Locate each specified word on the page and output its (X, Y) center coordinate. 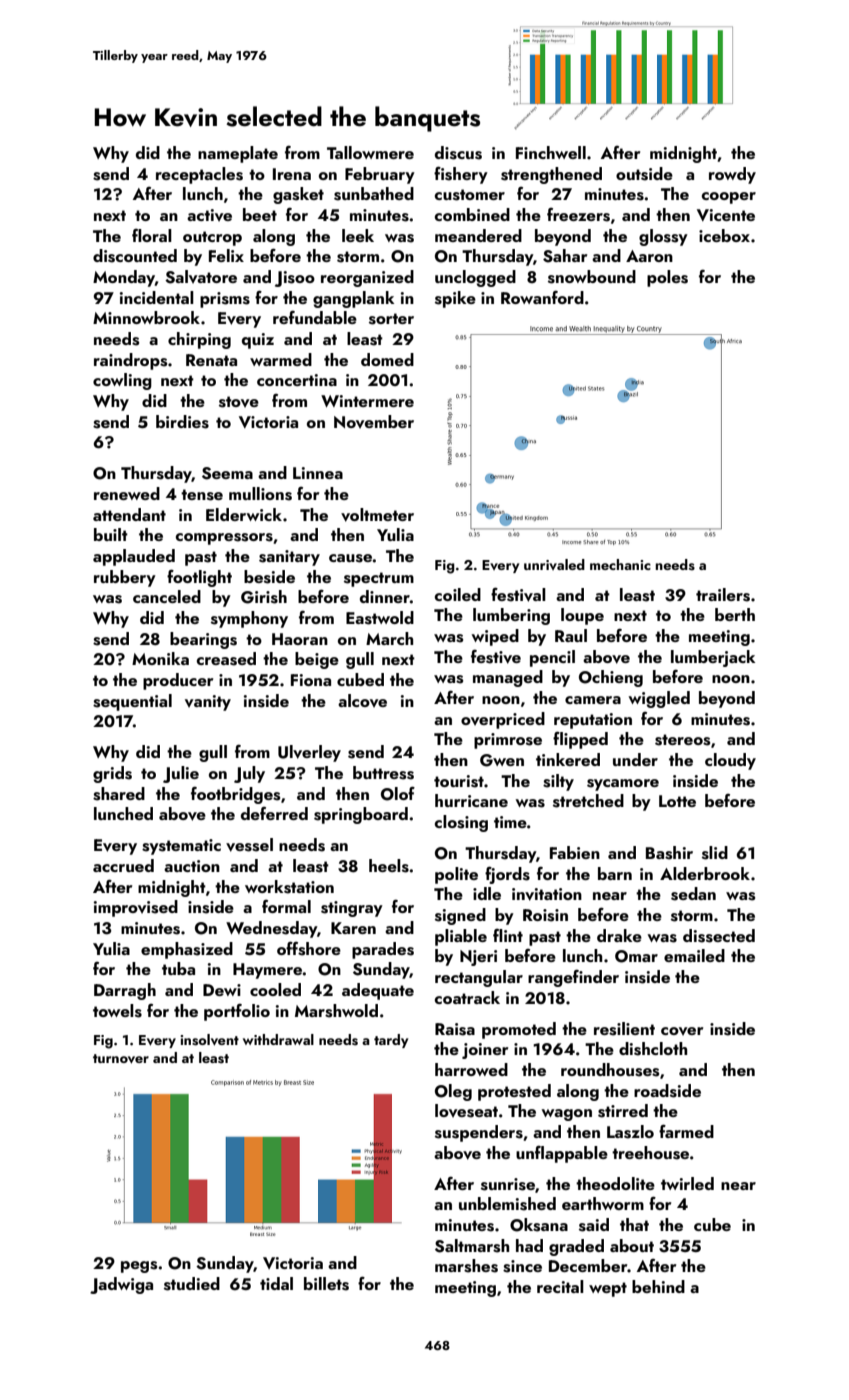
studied (192, 1284)
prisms (225, 300)
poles (667, 278)
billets (326, 1284)
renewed (127, 493)
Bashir (669, 853)
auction (192, 866)
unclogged (475, 278)
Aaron (649, 256)
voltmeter (377, 515)
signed (460, 916)
